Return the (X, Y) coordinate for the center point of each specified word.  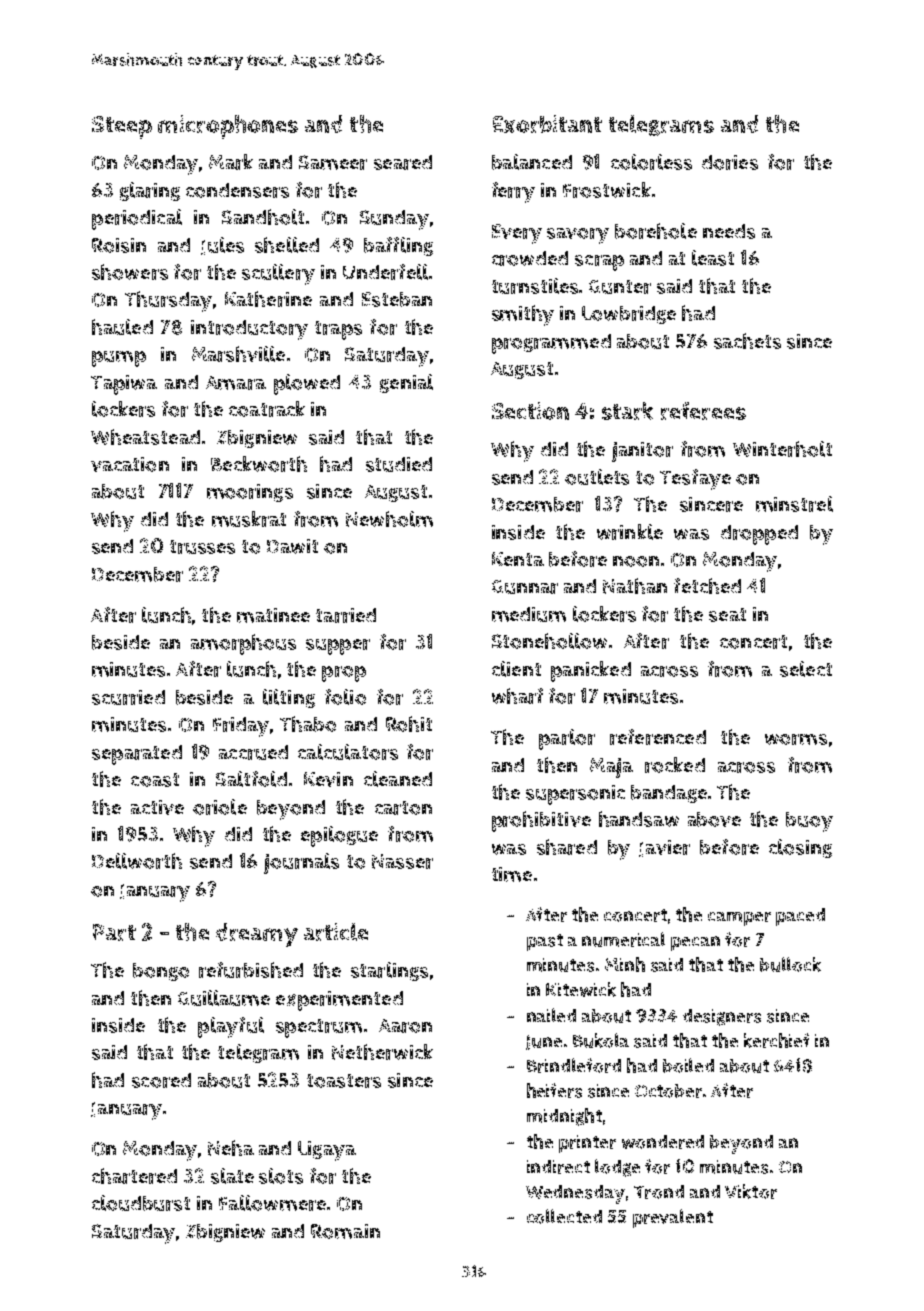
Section (530, 411)
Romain (345, 1231)
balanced (532, 162)
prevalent (673, 1218)
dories (730, 162)
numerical (623, 939)
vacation (130, 464)
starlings (389, 971)
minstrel (794, 504)
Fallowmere (272, 1203)
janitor (642, 452)
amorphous (243, 644)
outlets (597, 477)
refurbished (251, 970)
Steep (122, 127)
